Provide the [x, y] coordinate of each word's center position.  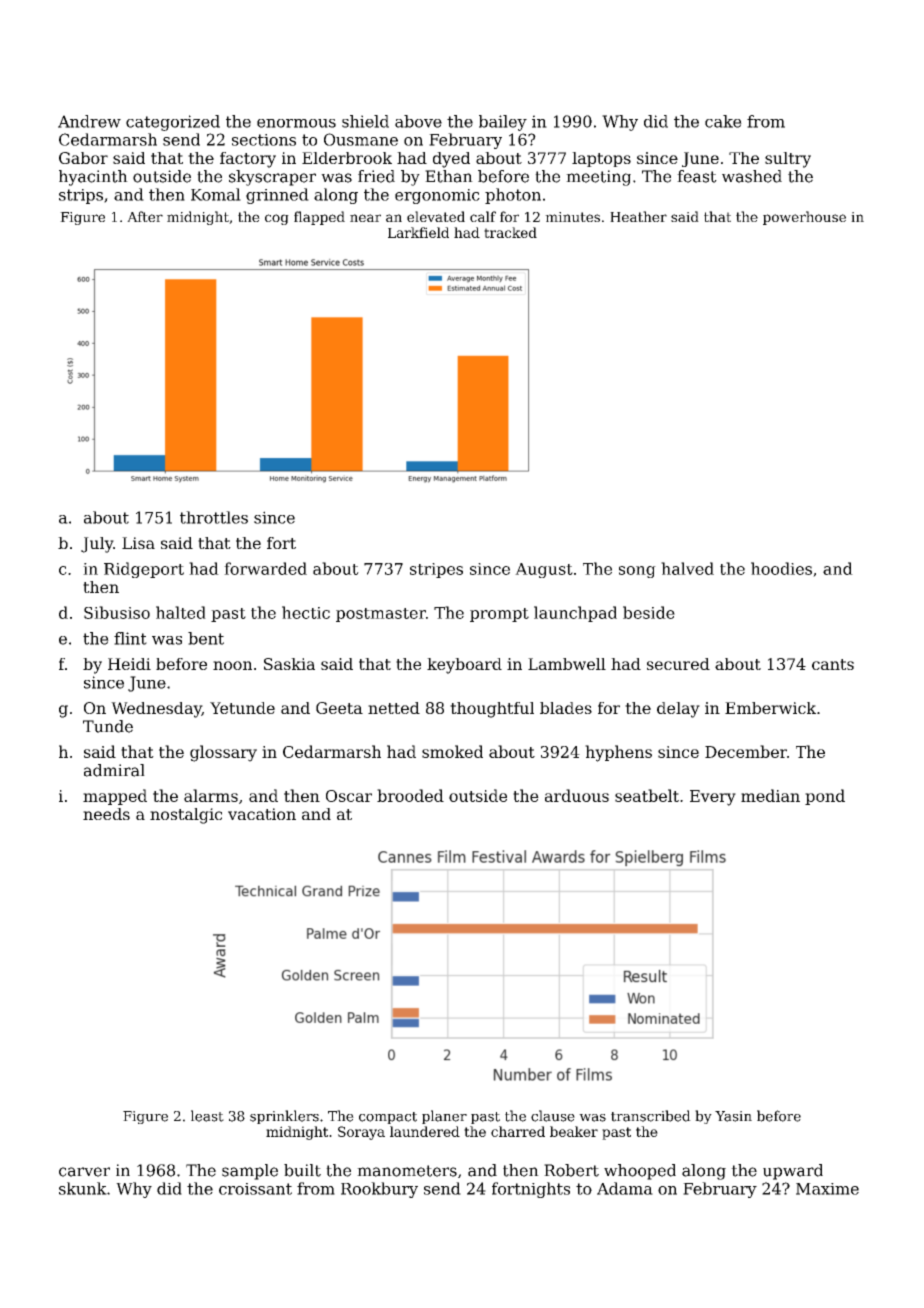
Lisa [138, 543]
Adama [625, 1188]
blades [566, 708]
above [418, 121]
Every [713, 798]
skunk [83, 1188]
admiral [114, 770]
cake [723, 121]
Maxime [827, 1189]
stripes [436, 570]
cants [833, 664]
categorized [173, 123]
